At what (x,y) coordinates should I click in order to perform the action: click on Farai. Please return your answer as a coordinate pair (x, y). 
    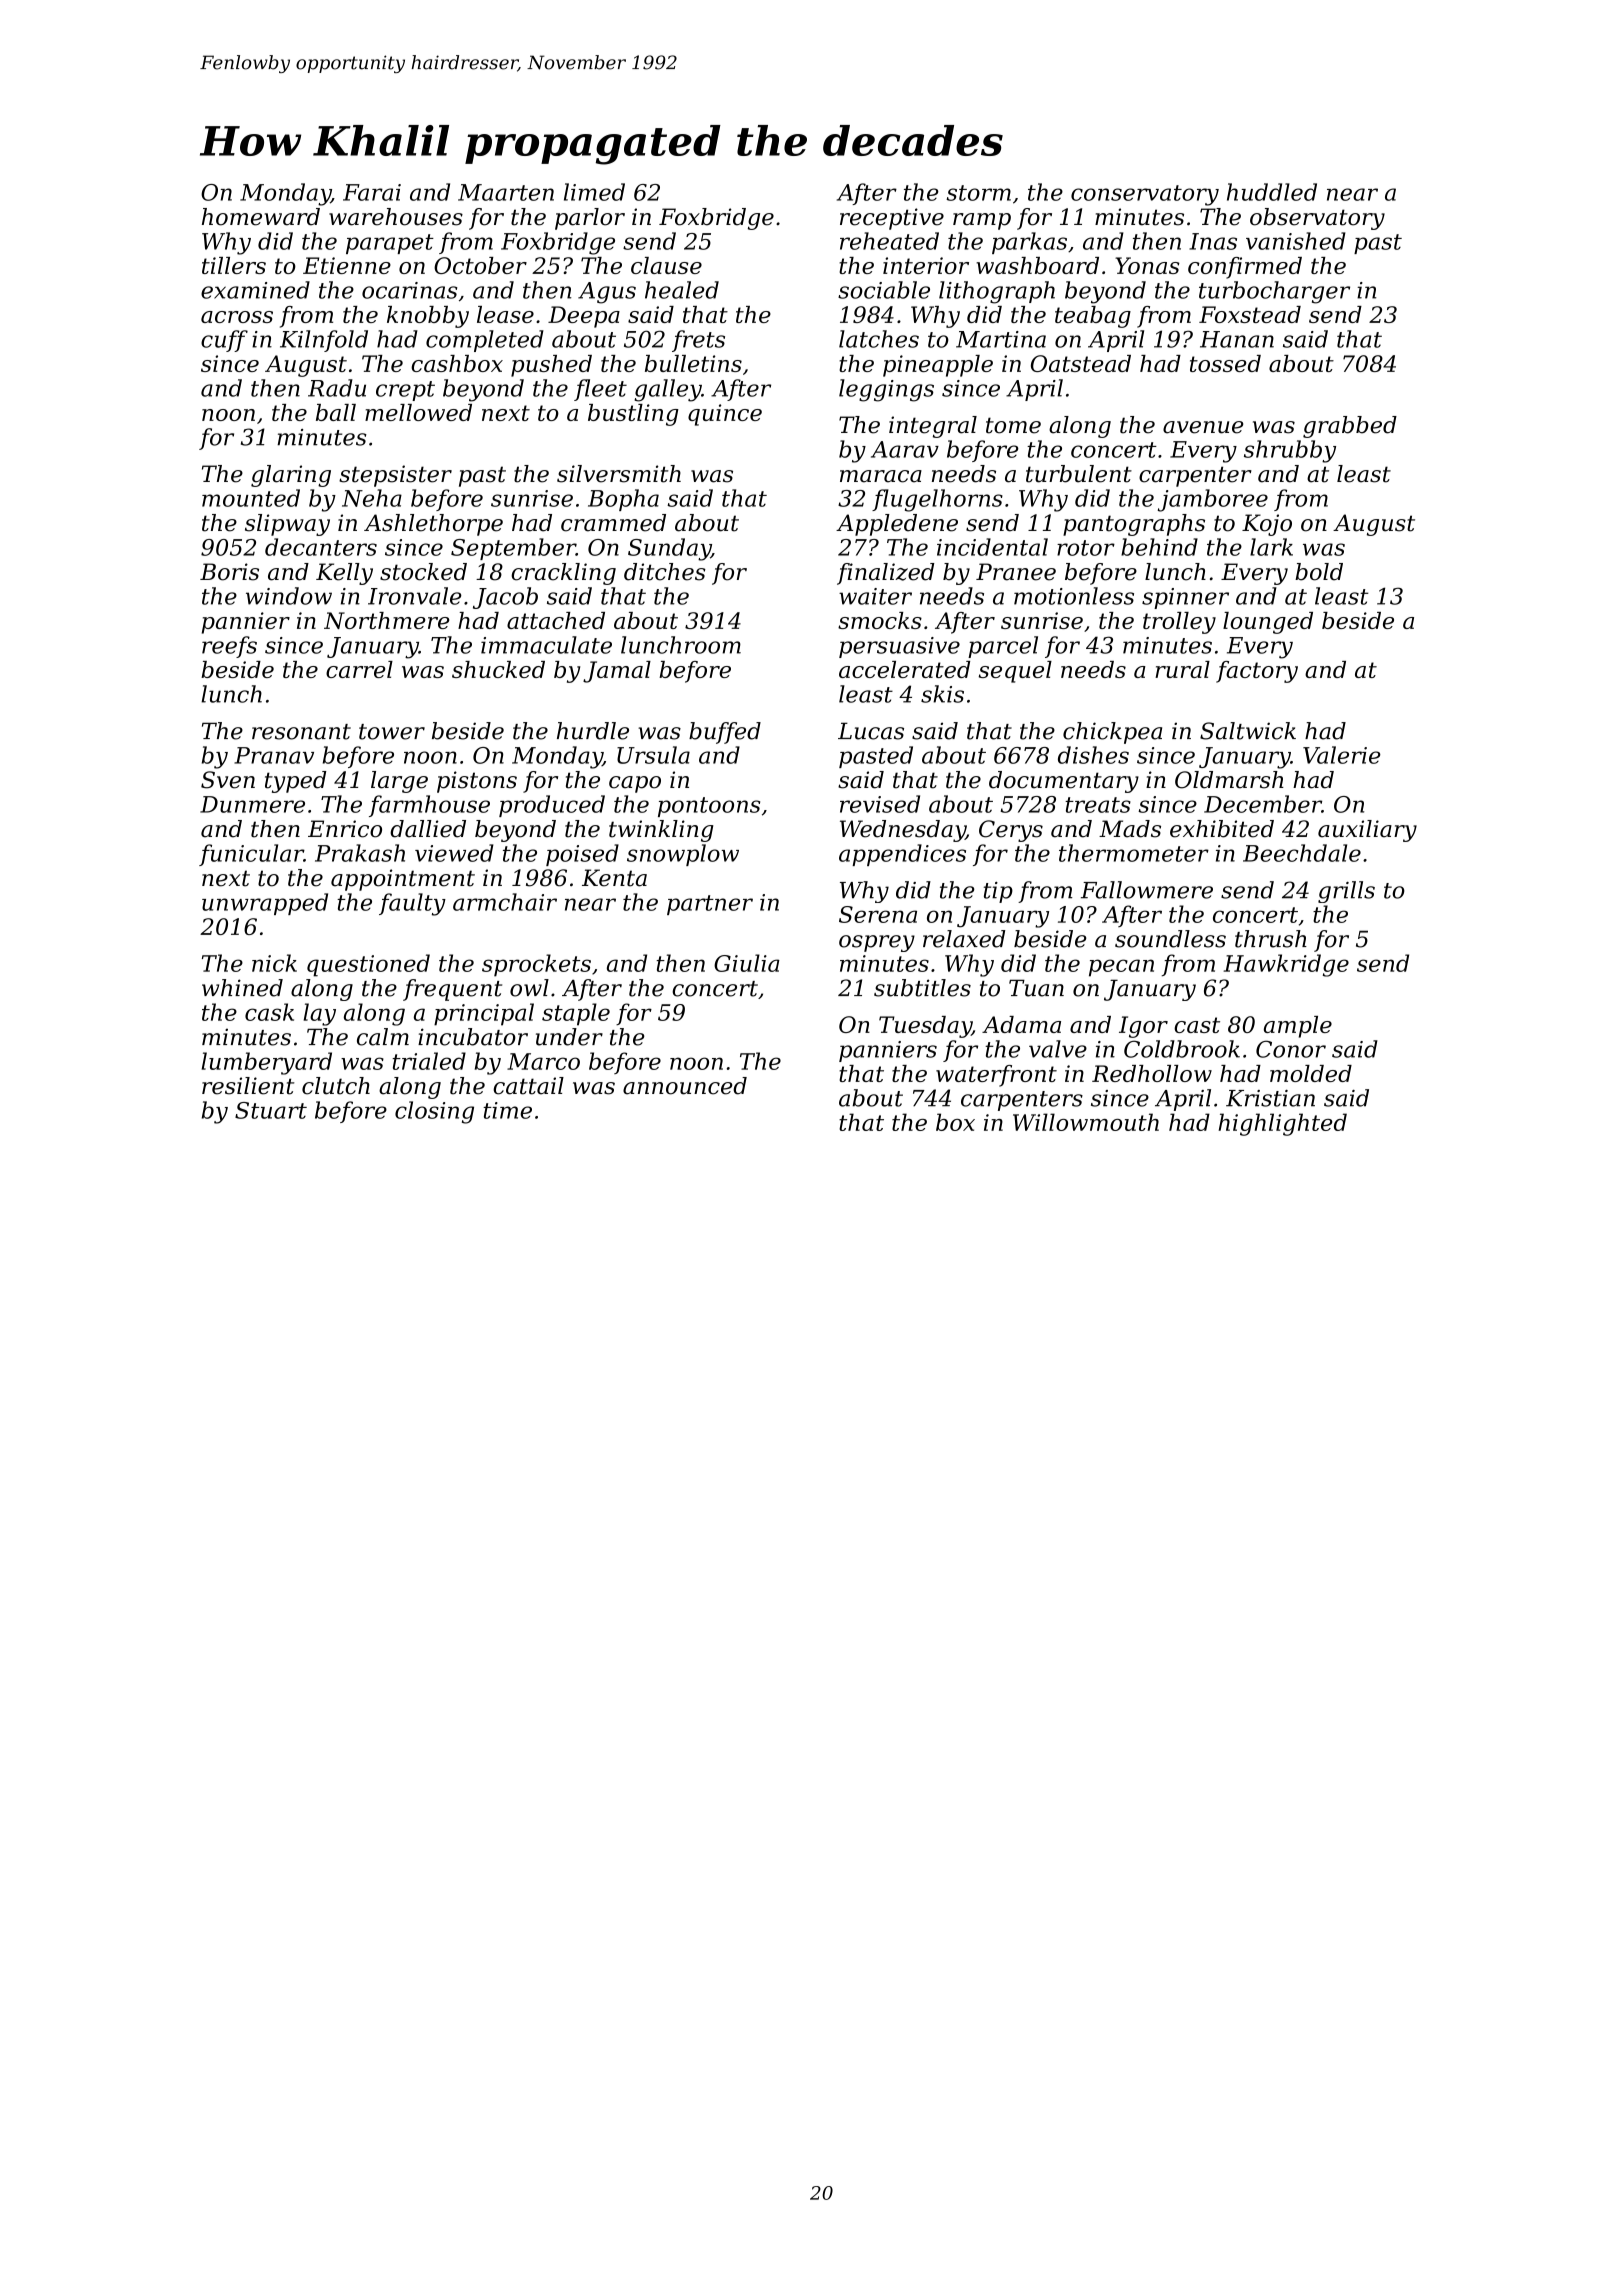
    Looking at the image, I should click on (372, 192).
